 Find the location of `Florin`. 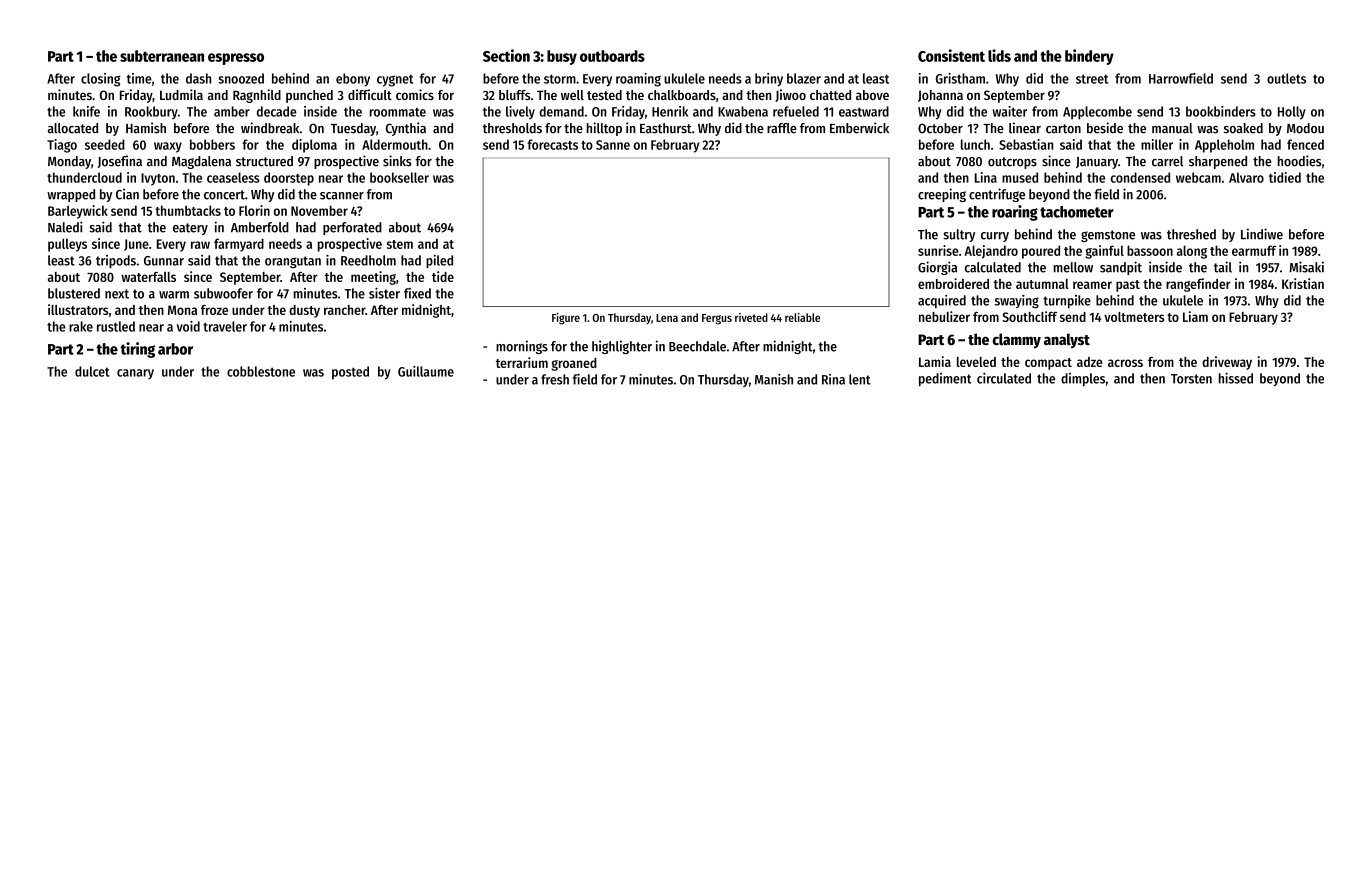

Florin is located at coordinates (254, 210).
